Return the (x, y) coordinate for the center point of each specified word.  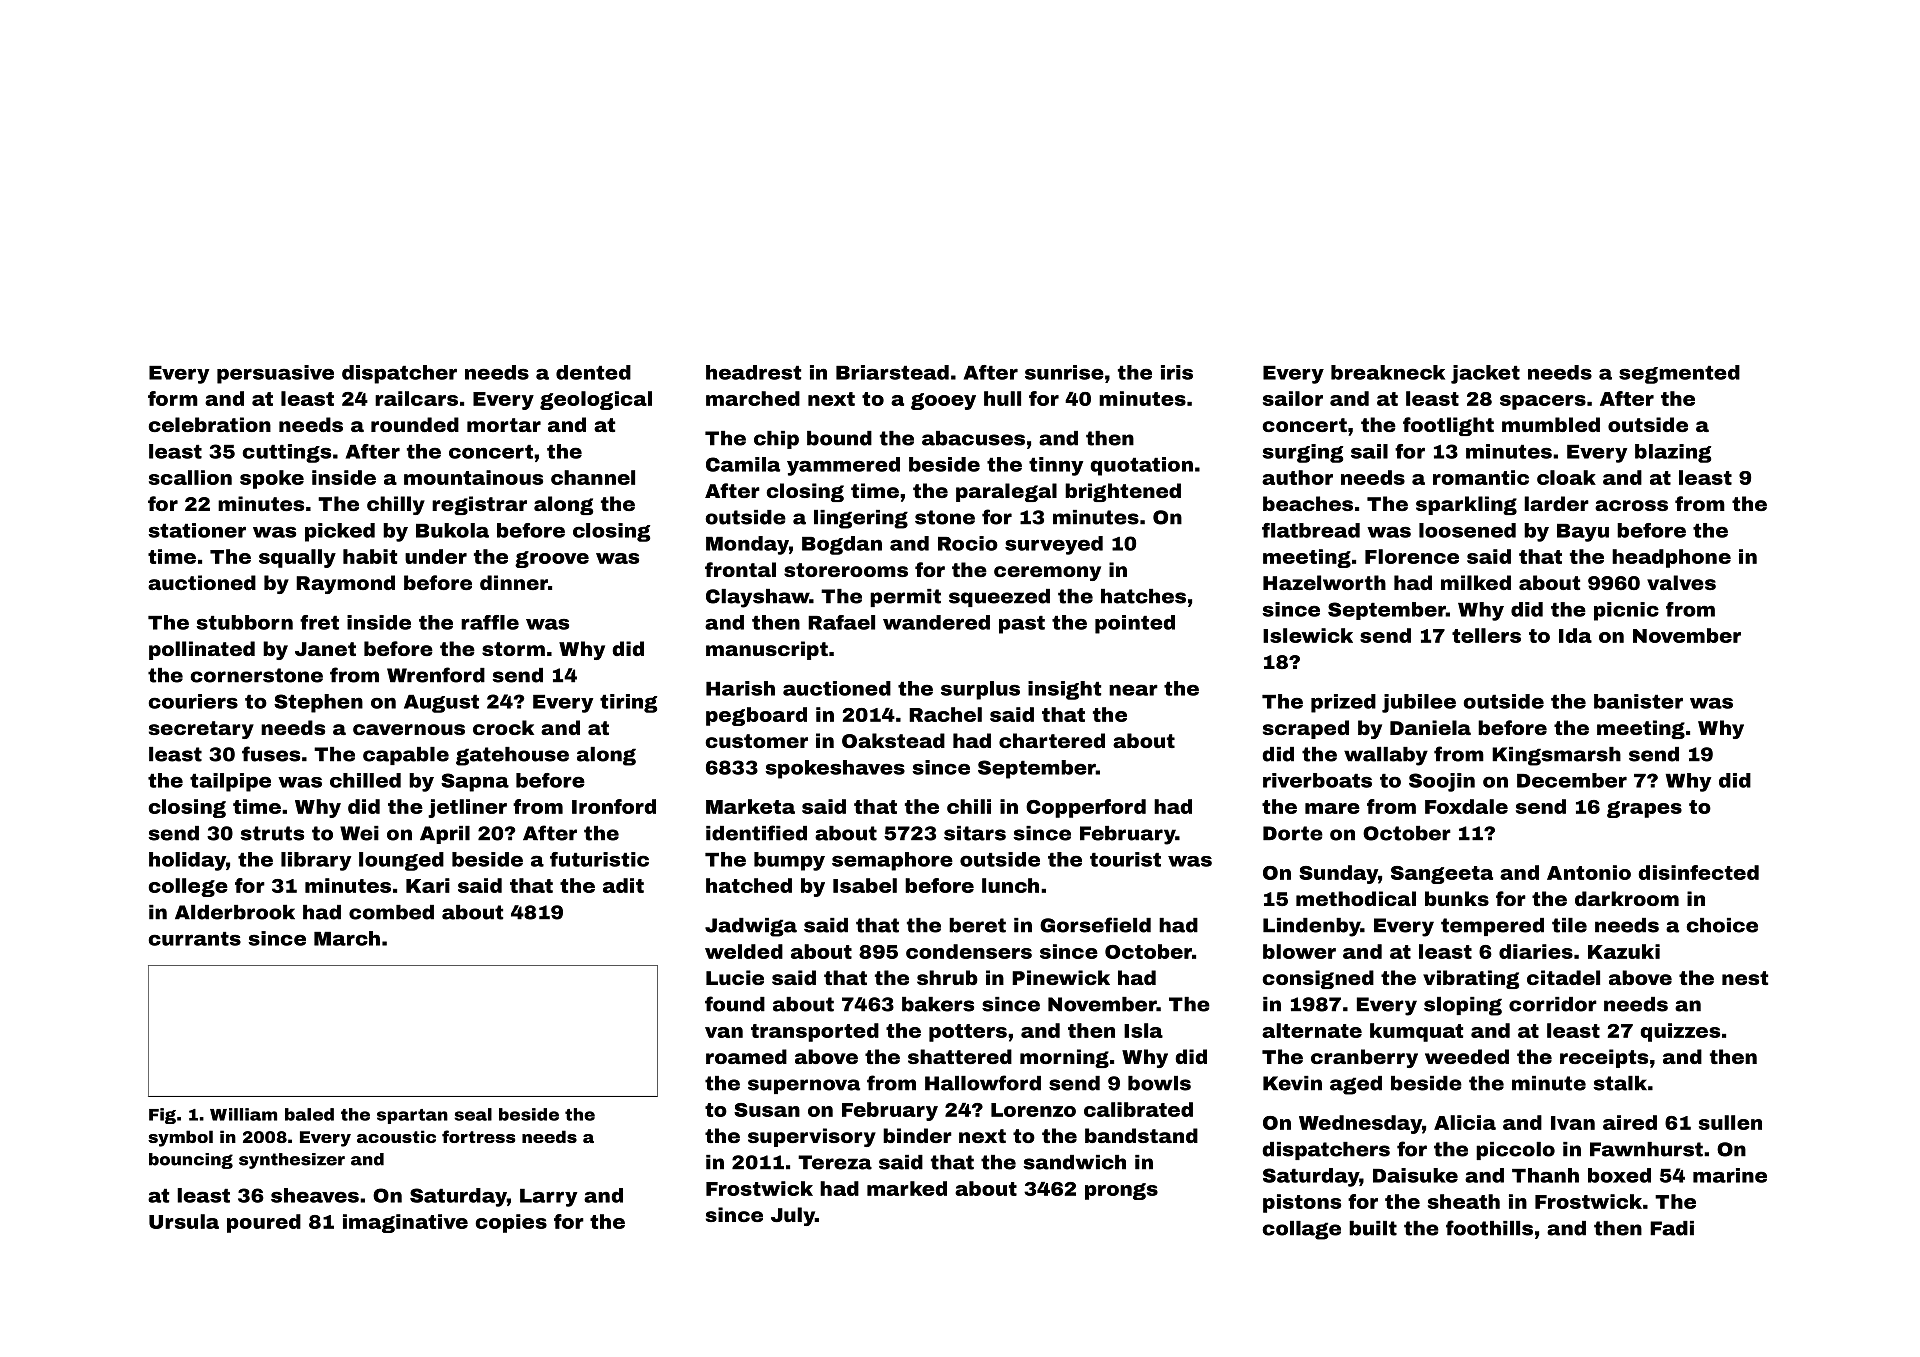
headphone (1671, 558)
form (173, 398)
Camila (743, 464)
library (316, 861)
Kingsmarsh (1556, 756)
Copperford (1086, 808)
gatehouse (512, 756)
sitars (975, 833)
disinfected (1698, 872)
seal (473, 1114)
